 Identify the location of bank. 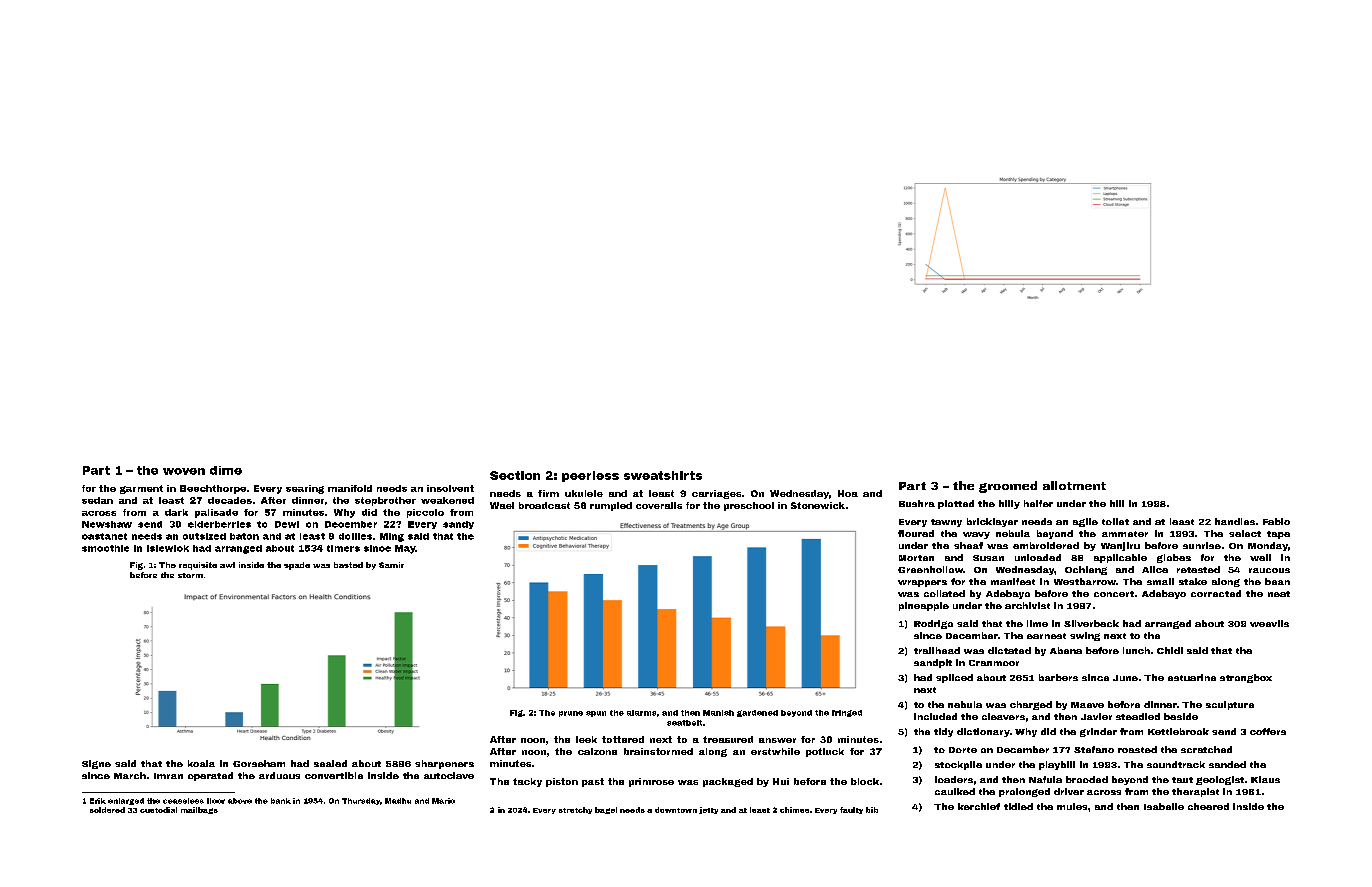
(281, 801).
